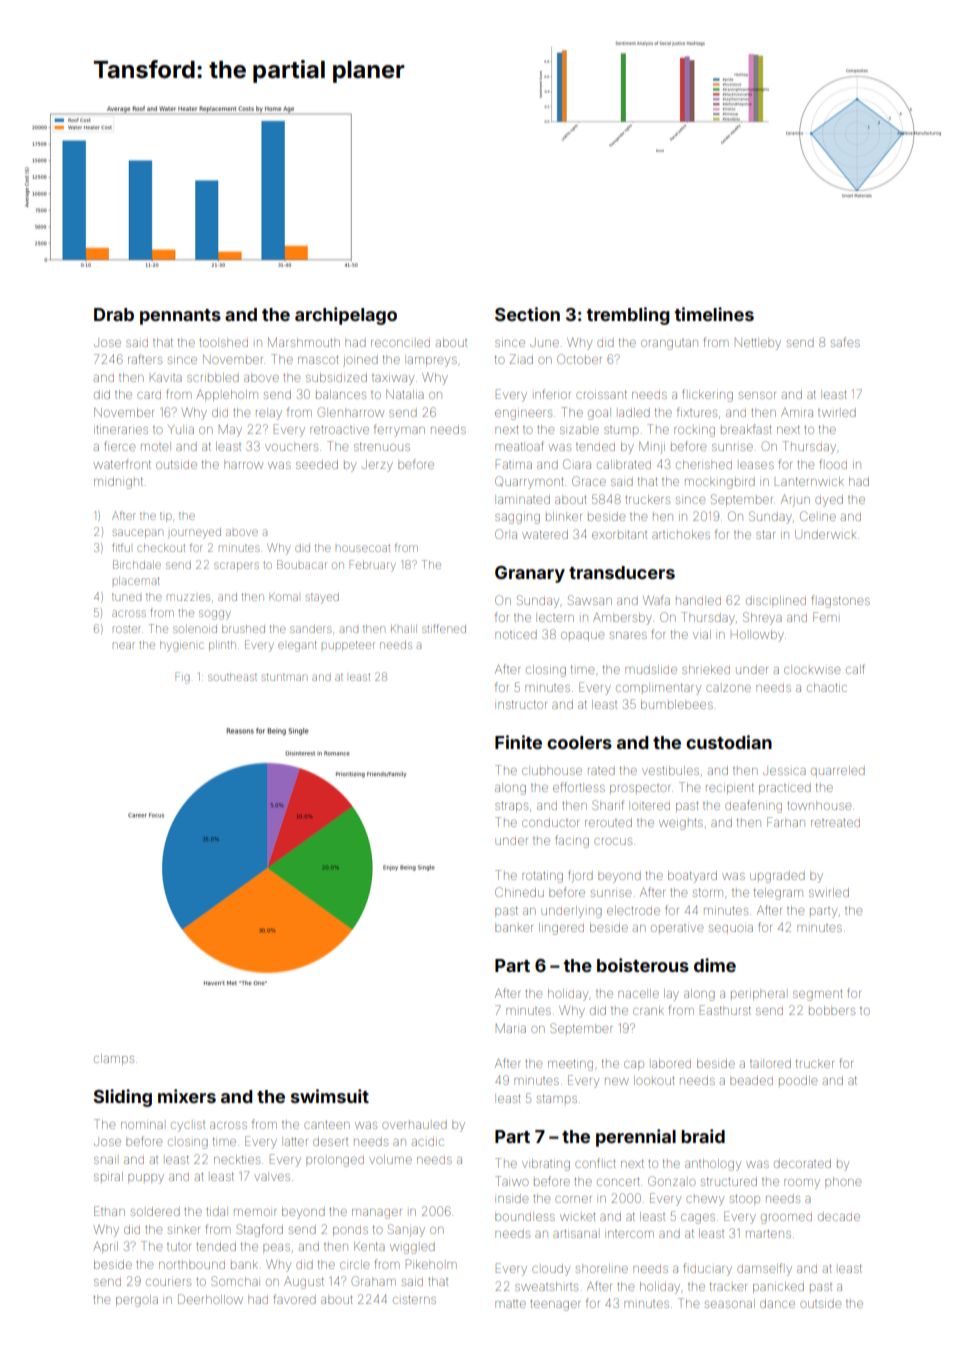 This screenshot has width=964, height=1369. What do you see at coordinates (633, 910) in the screenshot?
I see `electrode` at bounding box center [633, 910].
